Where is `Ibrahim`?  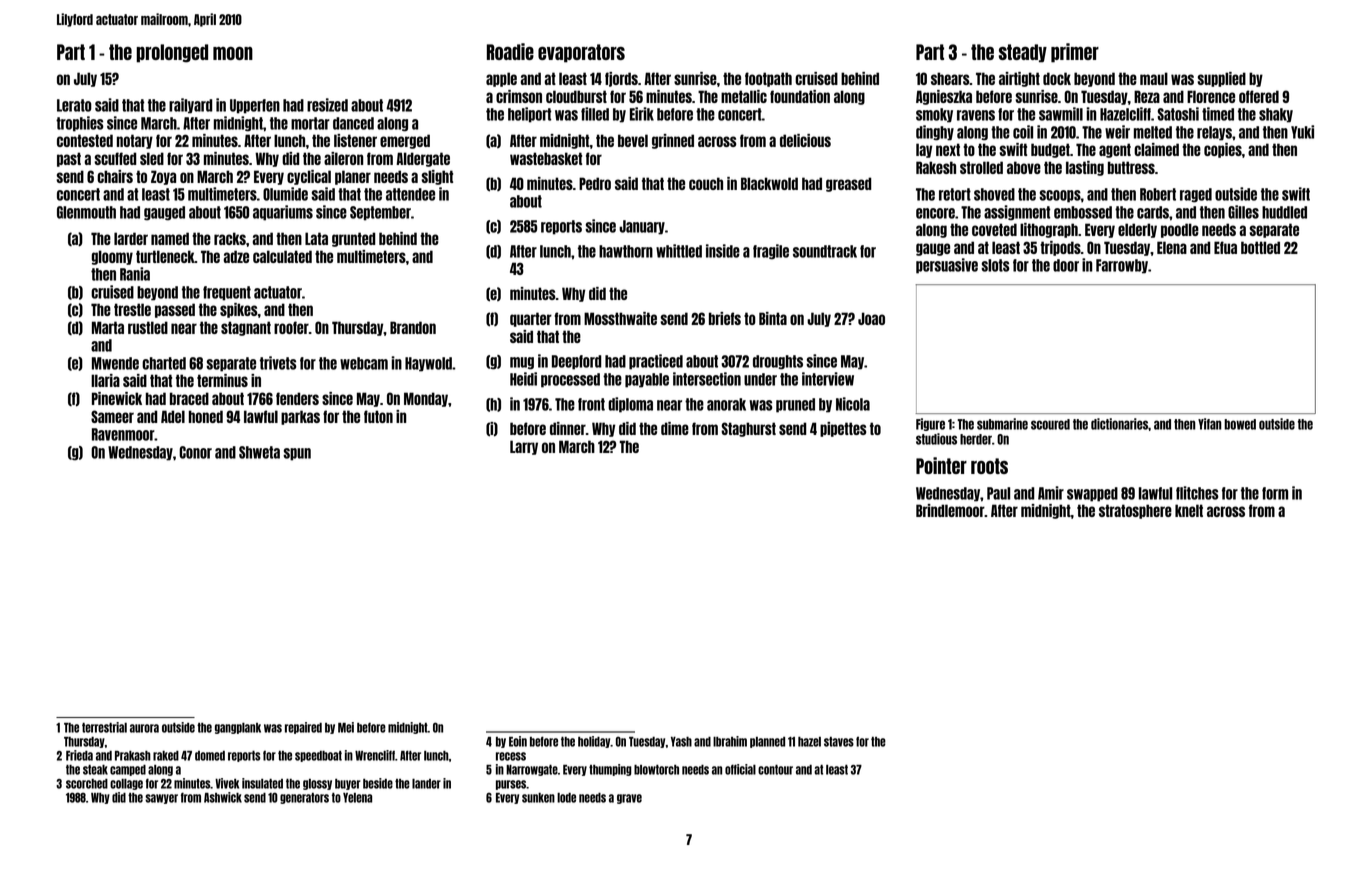
Ibrahim is located at coordinates (730, 741).
